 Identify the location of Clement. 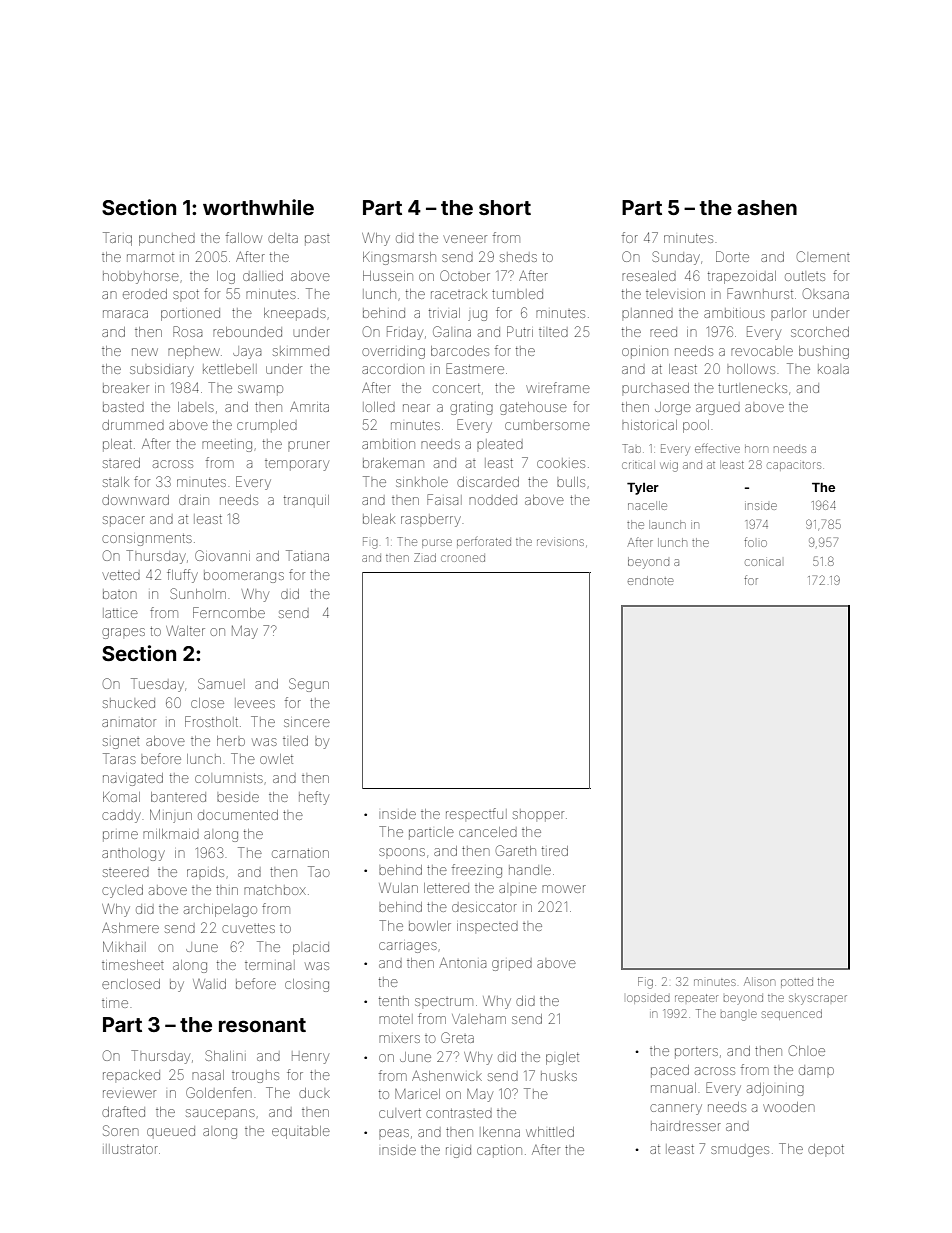
(823, 256).
